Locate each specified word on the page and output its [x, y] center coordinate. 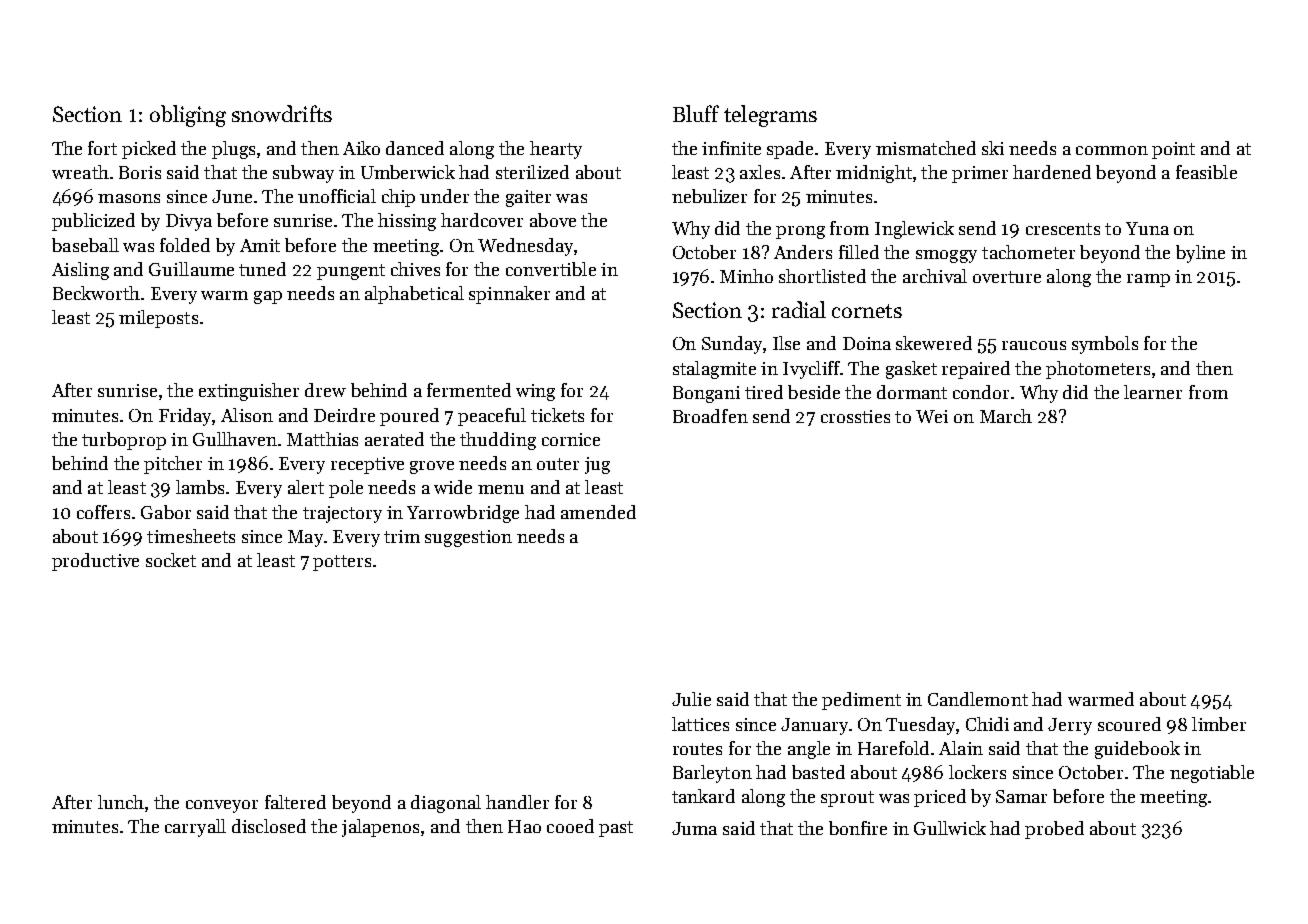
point [1173, 150]
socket [171, 560]
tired [764, 392]
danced [415, 148]
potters [342, 563]
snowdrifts [282, 113]
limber [1219, 724]
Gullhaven [235, 439]
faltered [295, 802]
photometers [1098, 370]
